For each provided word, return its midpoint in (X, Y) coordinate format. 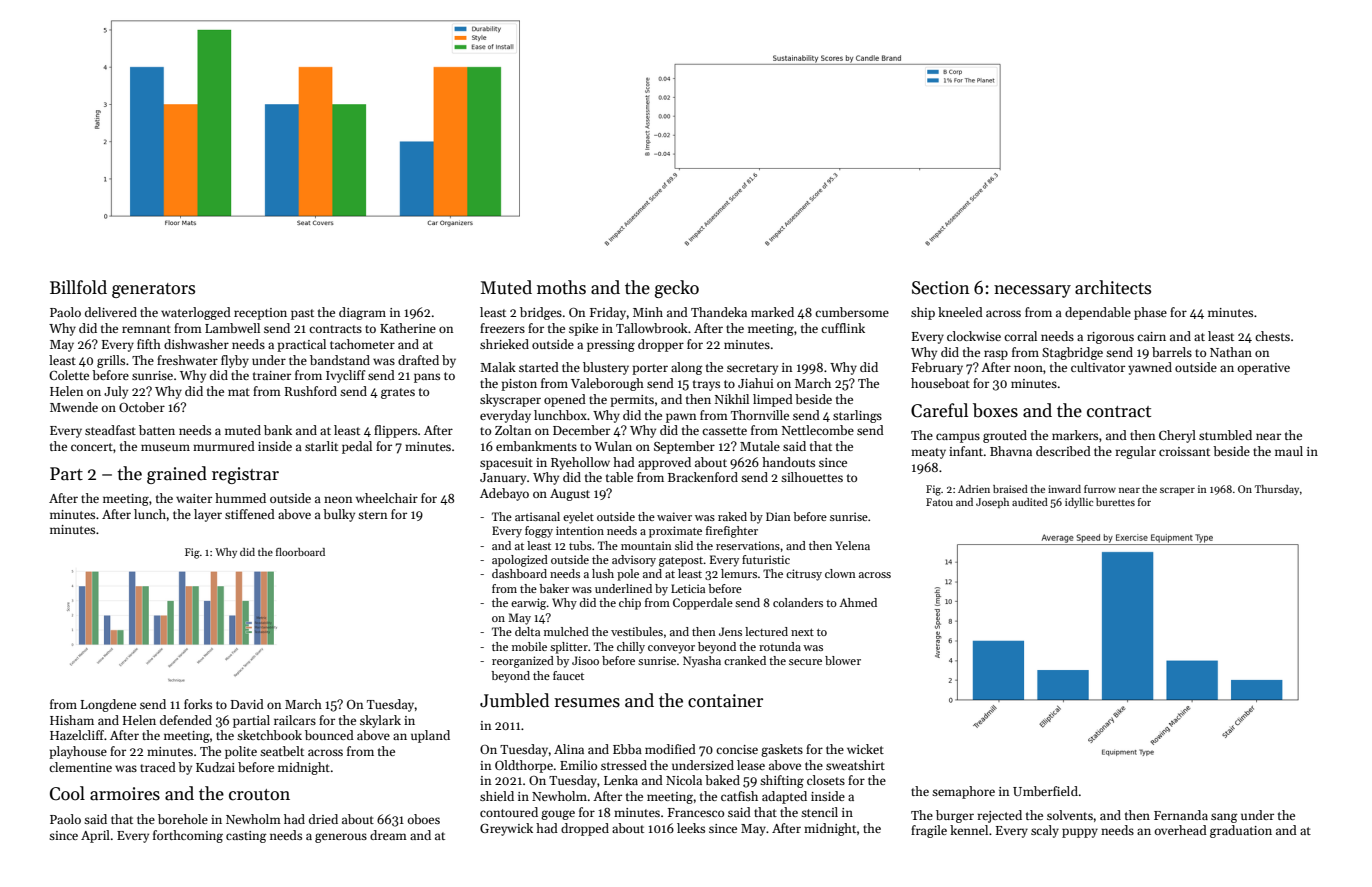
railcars (295, 720)
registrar (245, 475)
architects (1113, 287)
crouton (259, 795)
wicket (865, 749)
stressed (624, 765)
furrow (1100, 489)
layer (208, 515)
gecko (677, 289)
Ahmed (858, 602)
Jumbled (514, 700)
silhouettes (812, 477)
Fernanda (1181, 815)
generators (153, 290)
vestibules (637, 631)
